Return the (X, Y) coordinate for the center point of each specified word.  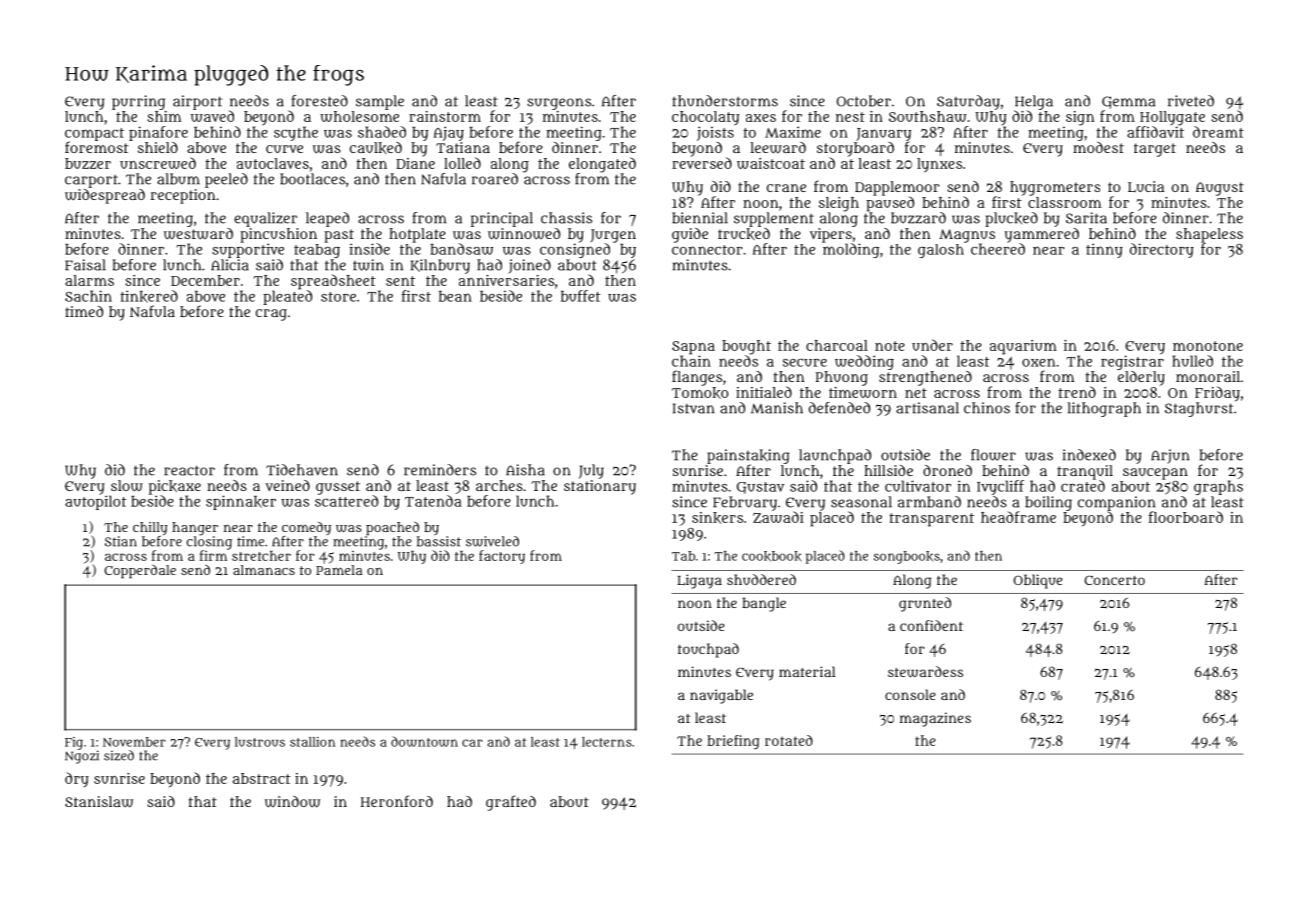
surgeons (559, 104)
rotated (789, 740)
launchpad (835, 456)
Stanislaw (99, 802)
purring (138, 102)
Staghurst (1199, 409)
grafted (511, 803)
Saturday (968, 102)
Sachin (88, 296)
